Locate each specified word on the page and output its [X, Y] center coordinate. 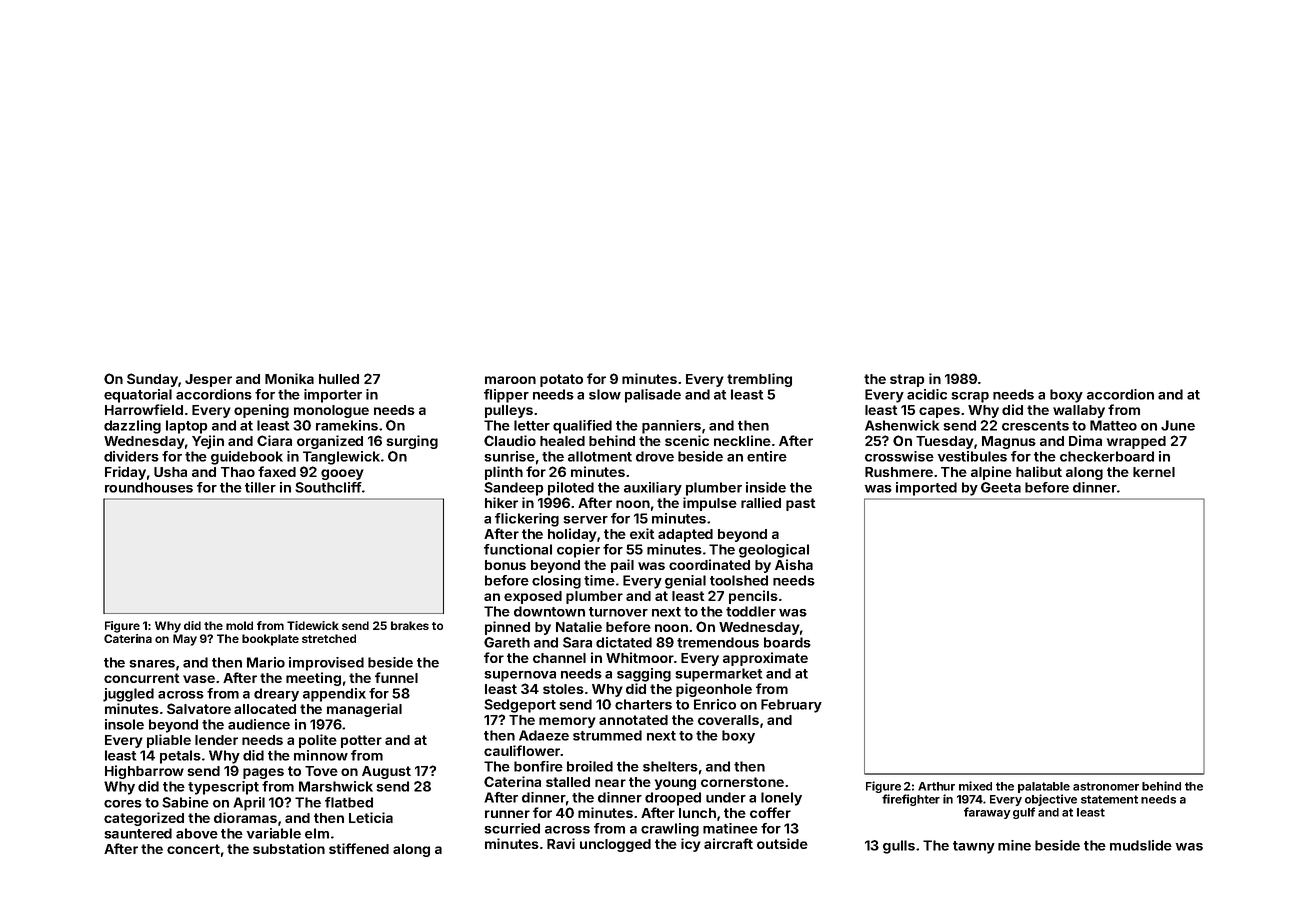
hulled [339, 379]
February [791, 706]
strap [907, 380]
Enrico [715, 704]
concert [193, 849]
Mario [266, 662]
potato [561, 380]
